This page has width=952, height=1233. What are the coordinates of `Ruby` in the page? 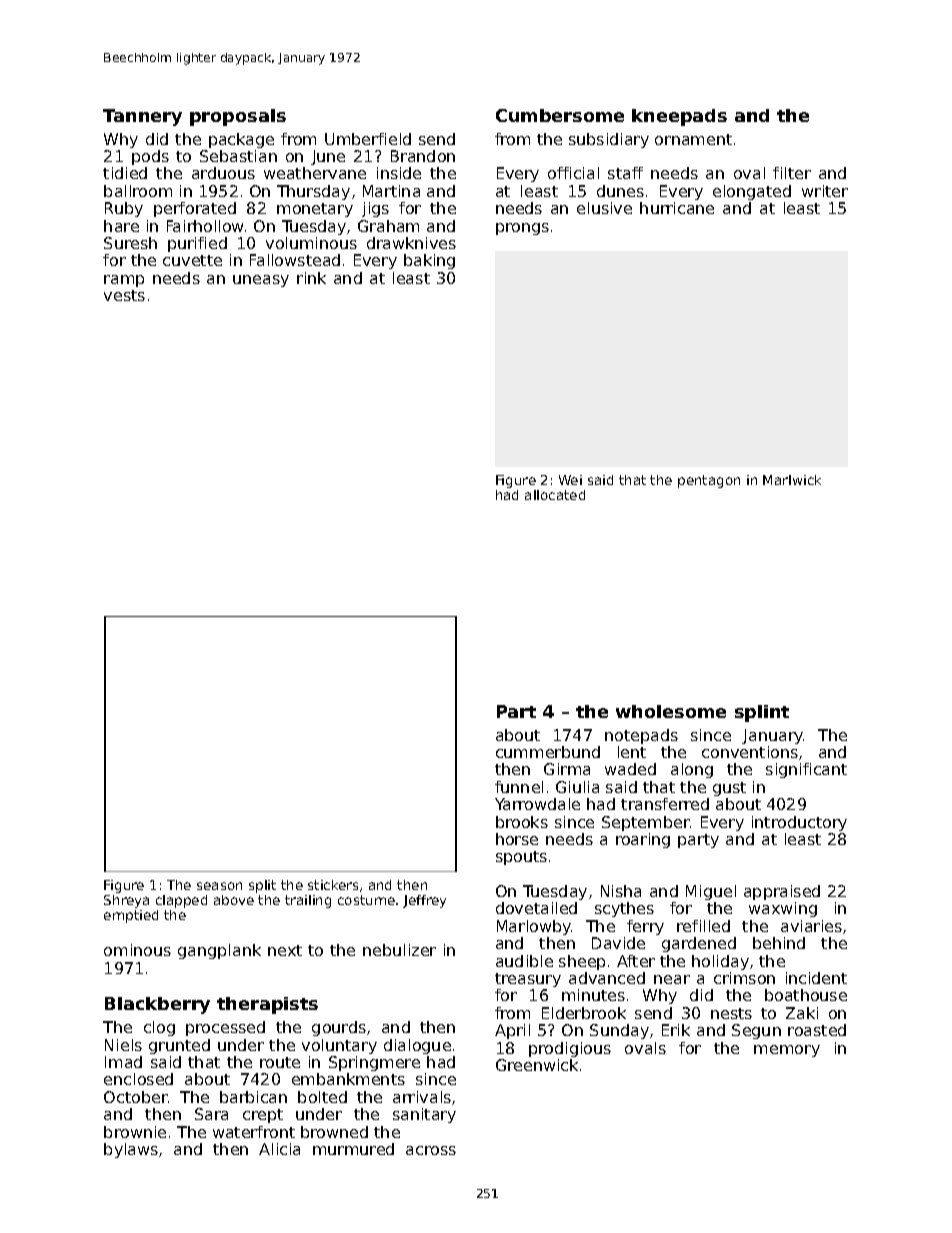 It's located at (124, 209).
